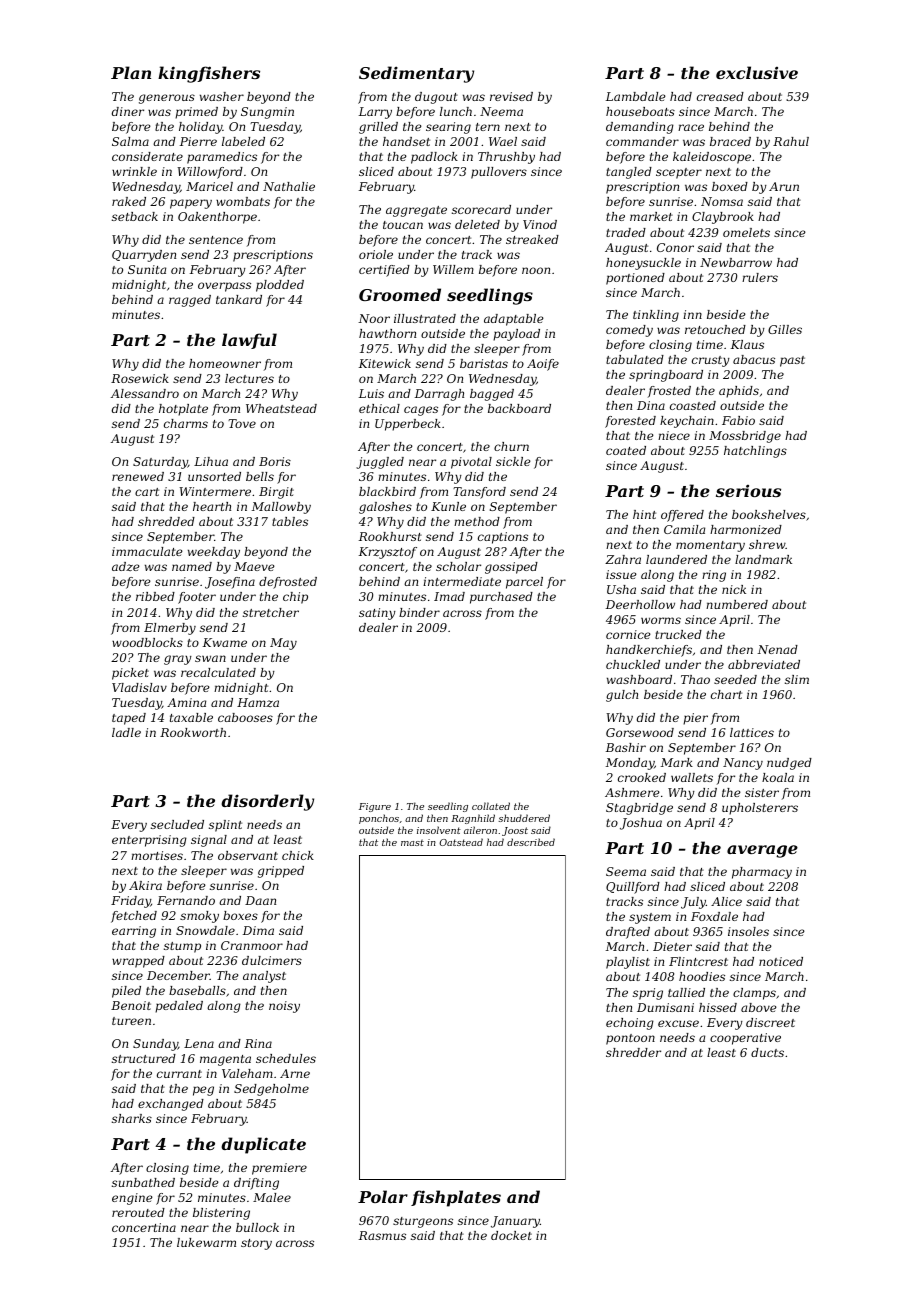 The width and height of the screenshot is (924, 1308). Describe the element at coordinates (797, 679) in the screenshot. I see `slim` at that location.
